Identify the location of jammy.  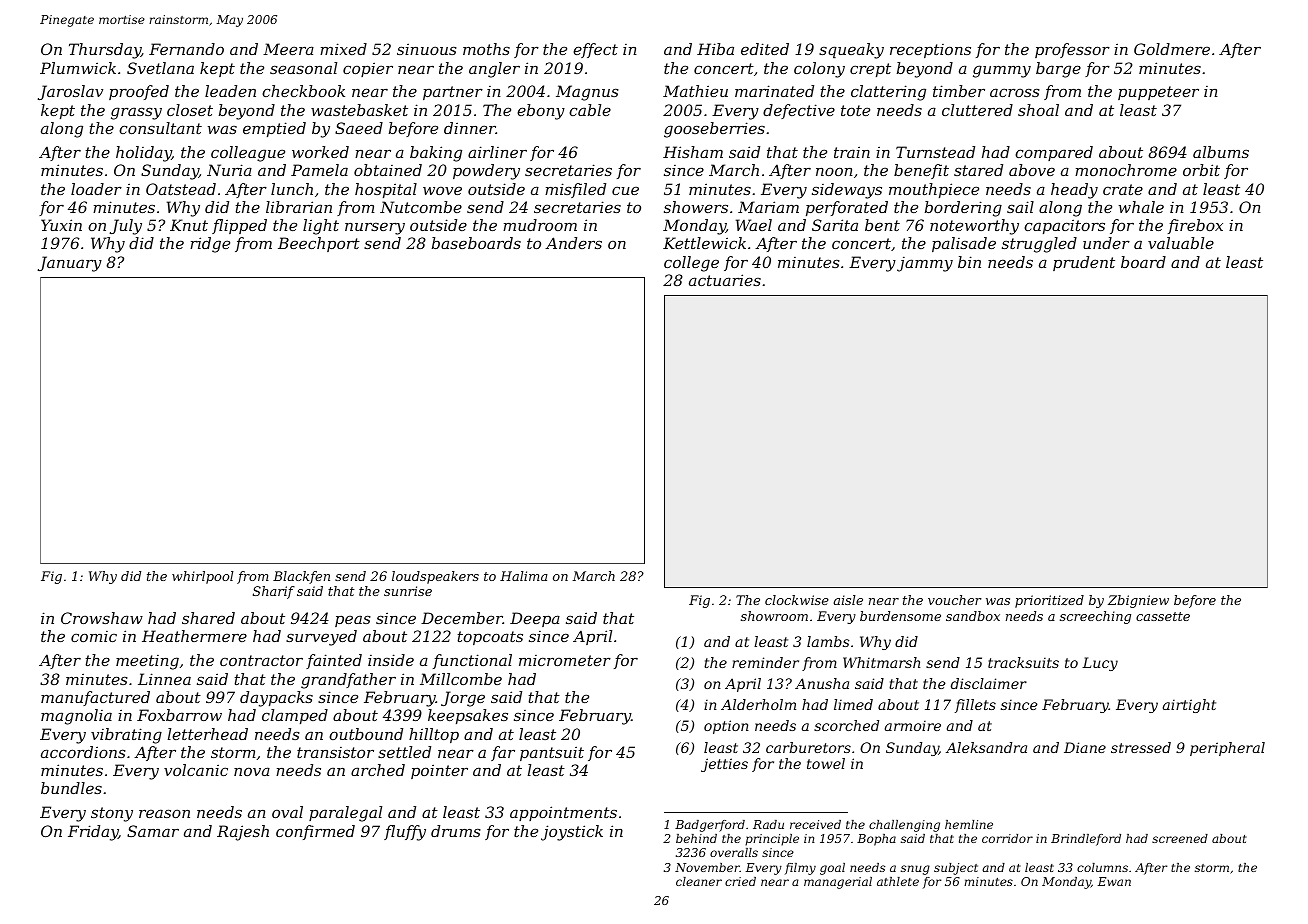
(925, 264).
